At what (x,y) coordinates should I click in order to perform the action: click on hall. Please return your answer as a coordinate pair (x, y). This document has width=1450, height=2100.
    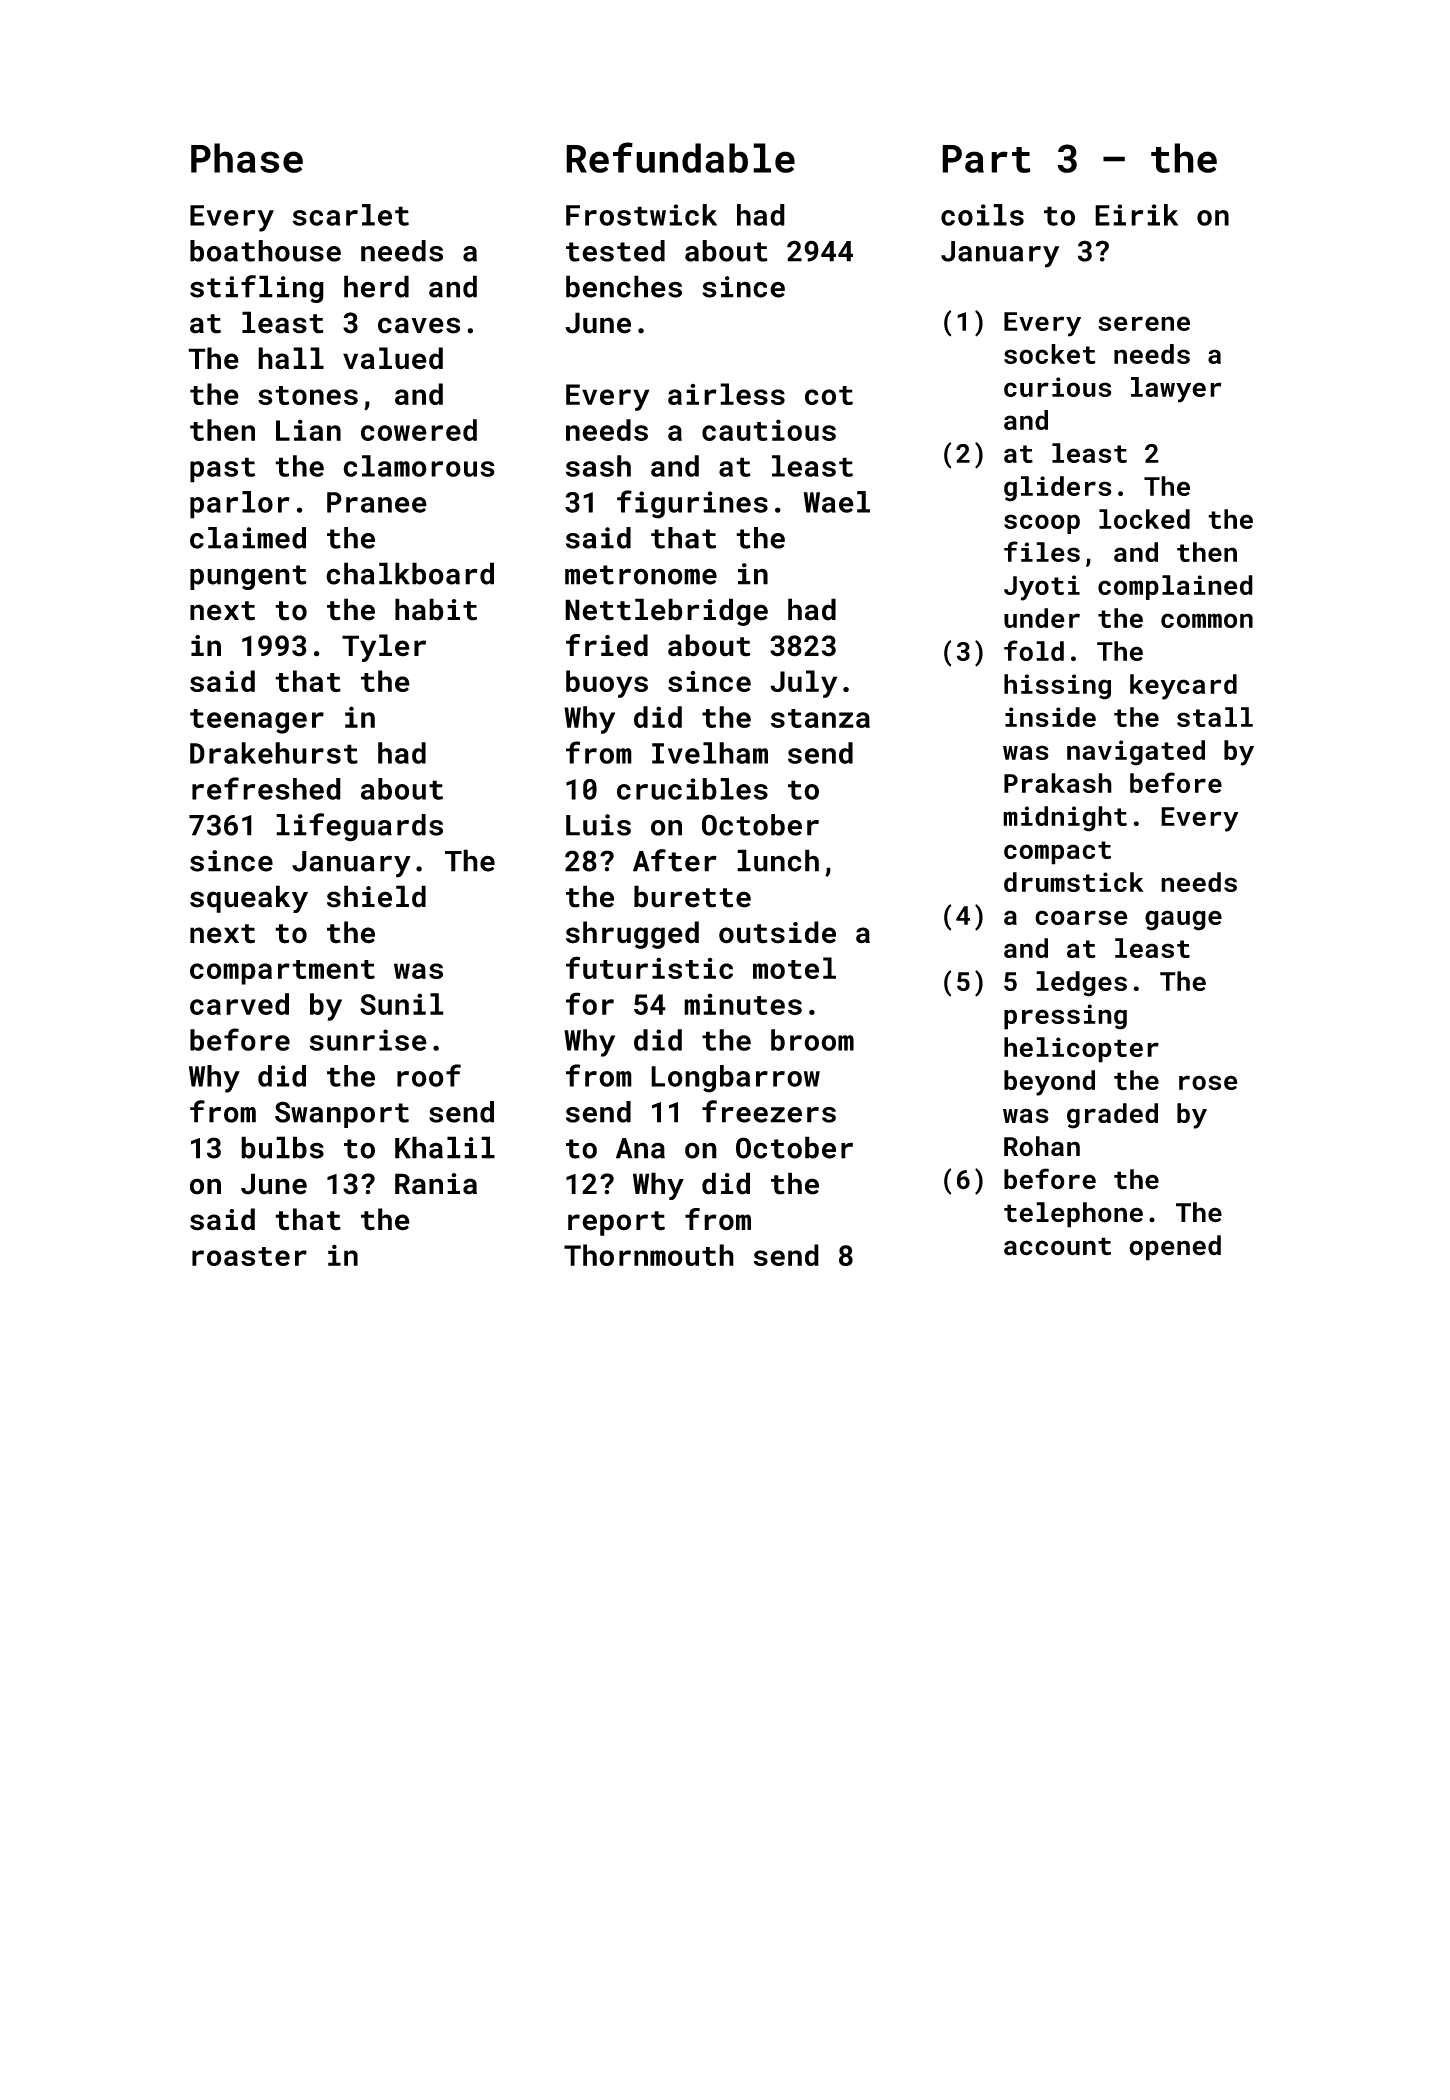
    Looking at the image, I should click on (291, 358).
